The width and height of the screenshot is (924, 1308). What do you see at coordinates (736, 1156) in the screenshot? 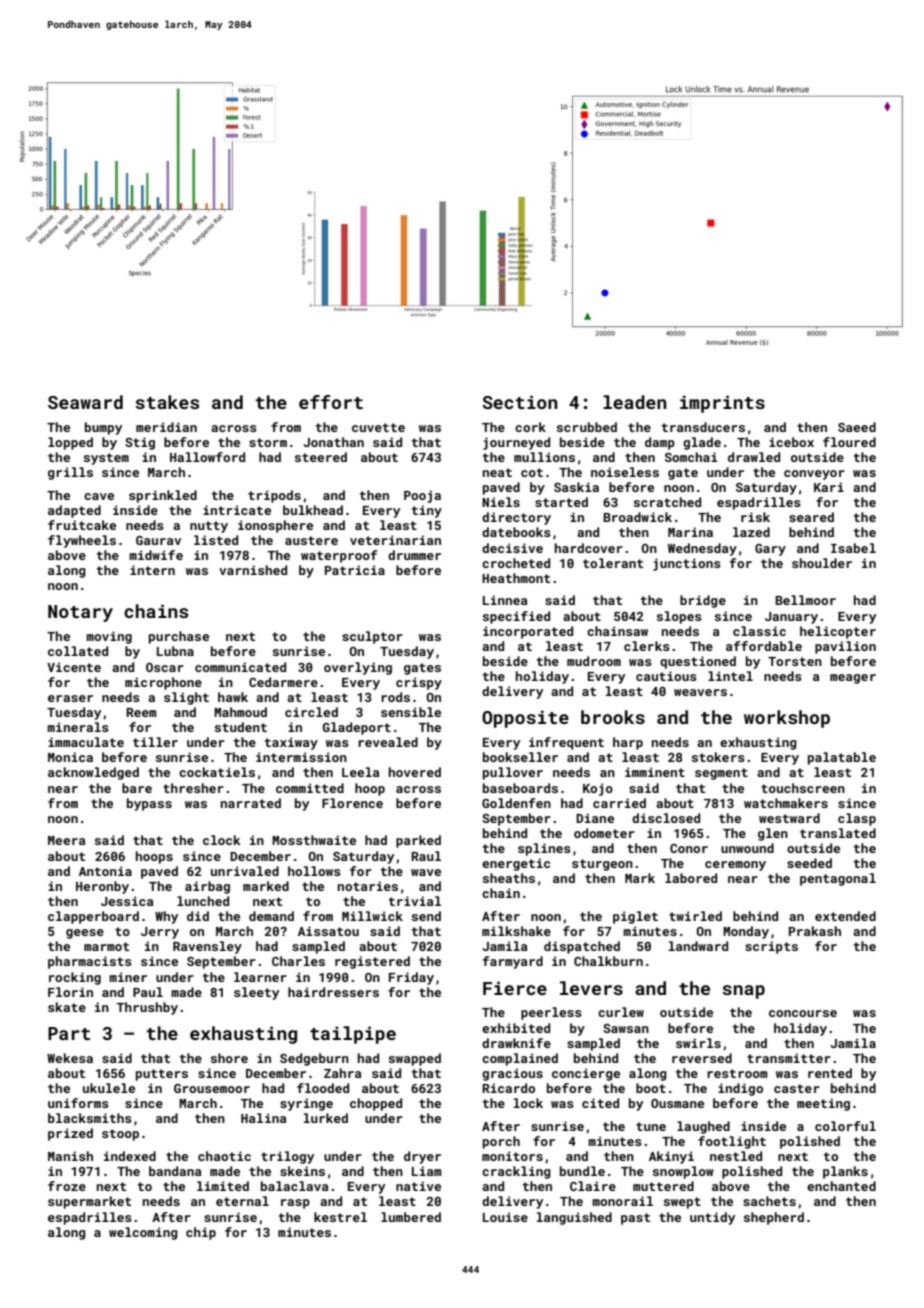
I see `nestled` at bounding box center [736, 1156].
